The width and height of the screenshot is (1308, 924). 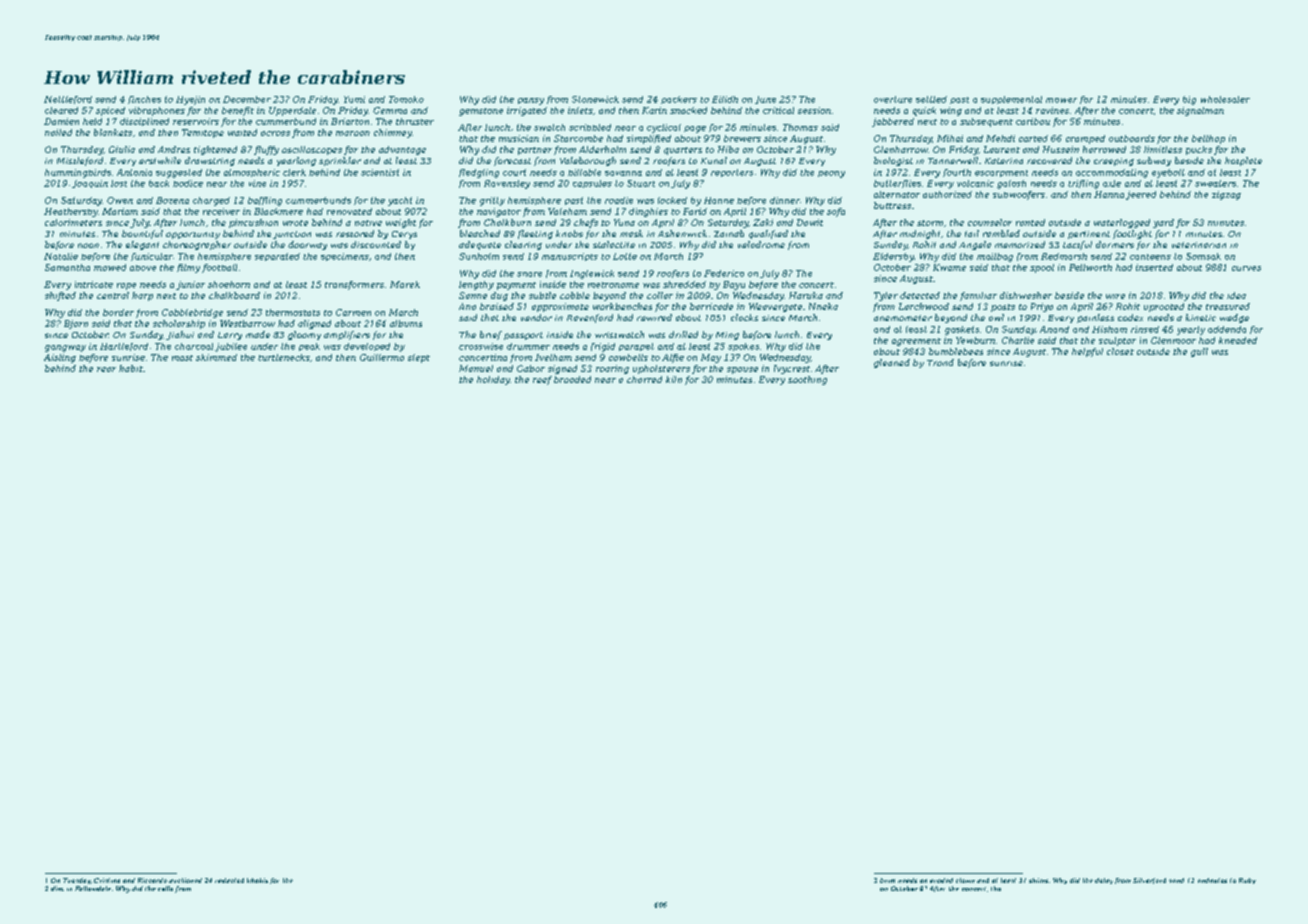 What do you see at coordinates (229, 880) in the screenshot?
I see `redacted` at bounding box center [229, 880].
